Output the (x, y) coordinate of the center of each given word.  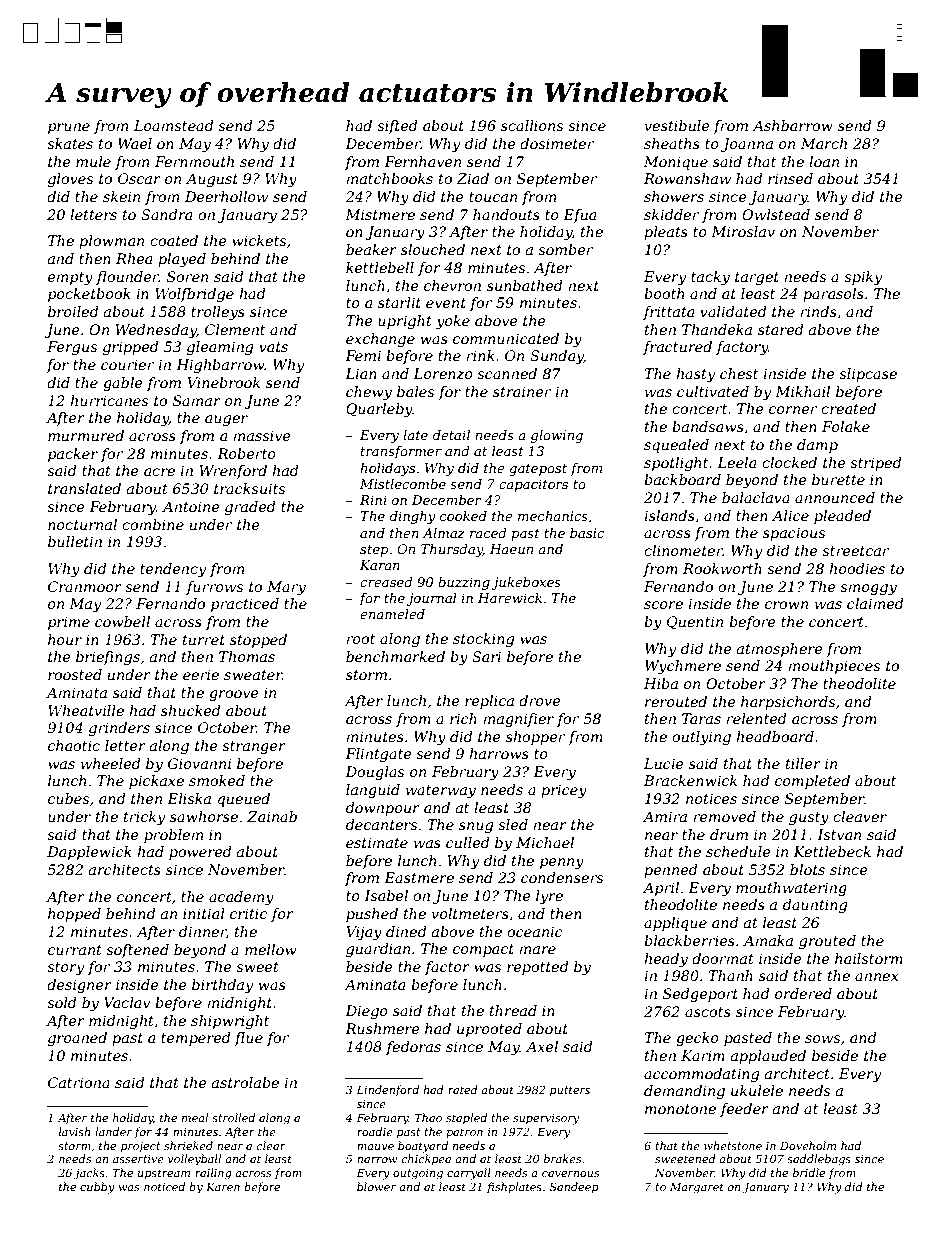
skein (121, 196)
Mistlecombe (403, 484)
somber (565, 249)
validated (733, 311)
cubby (97, 1188)
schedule (738, 851)
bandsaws (708, 426)
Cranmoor (85, 586)
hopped (74, 915)
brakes (562, 1158)
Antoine (191, 506)
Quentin (695, 623)
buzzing (464, 583)
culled (468, 842)
